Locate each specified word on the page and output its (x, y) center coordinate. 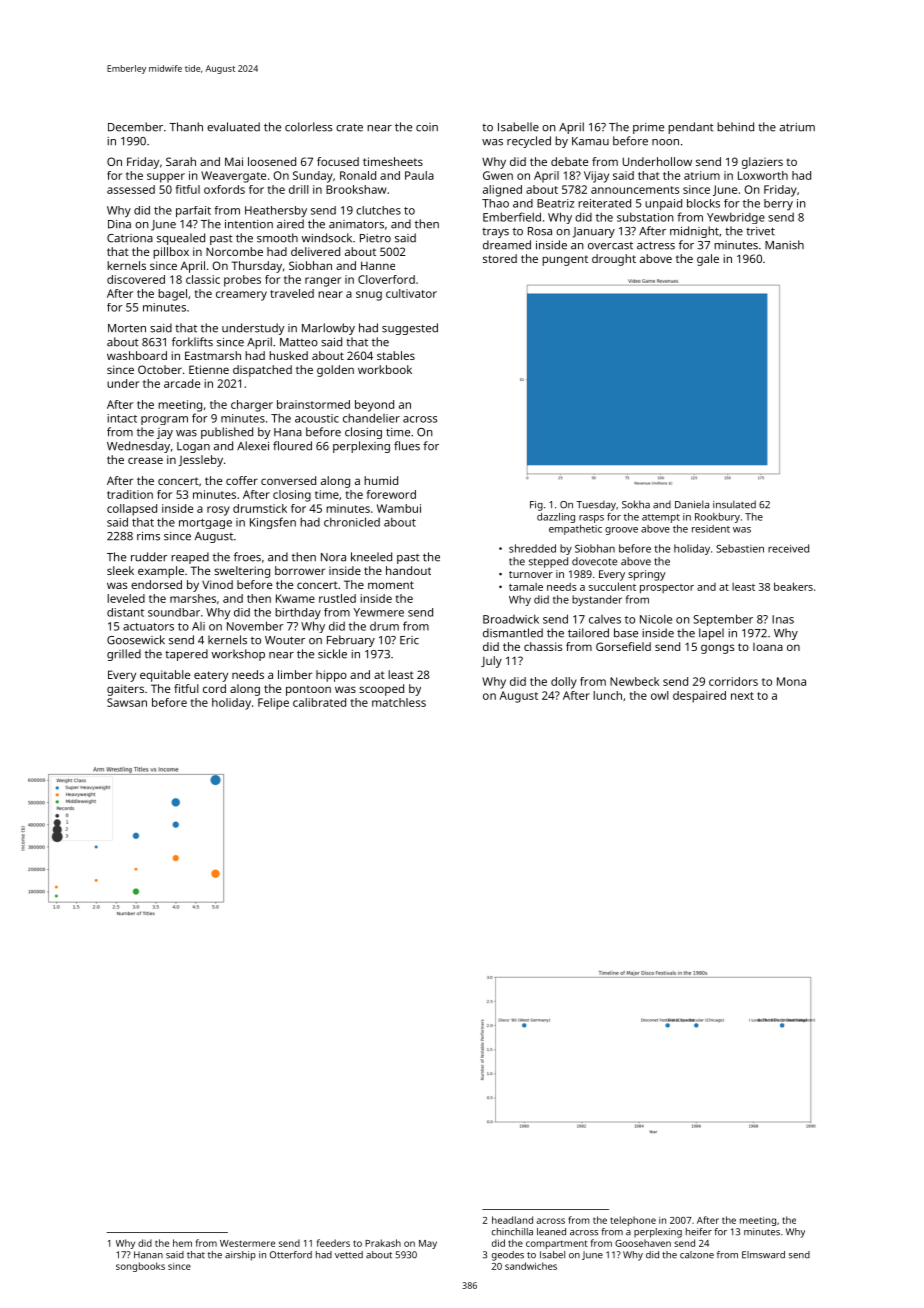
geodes (508, 1256)
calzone (697, 1255)
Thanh (186, 127)
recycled (529, 142)
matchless (399, 702)
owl (660, 695)
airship (240, 1256)
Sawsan (127, 702)
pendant (691, 128)
